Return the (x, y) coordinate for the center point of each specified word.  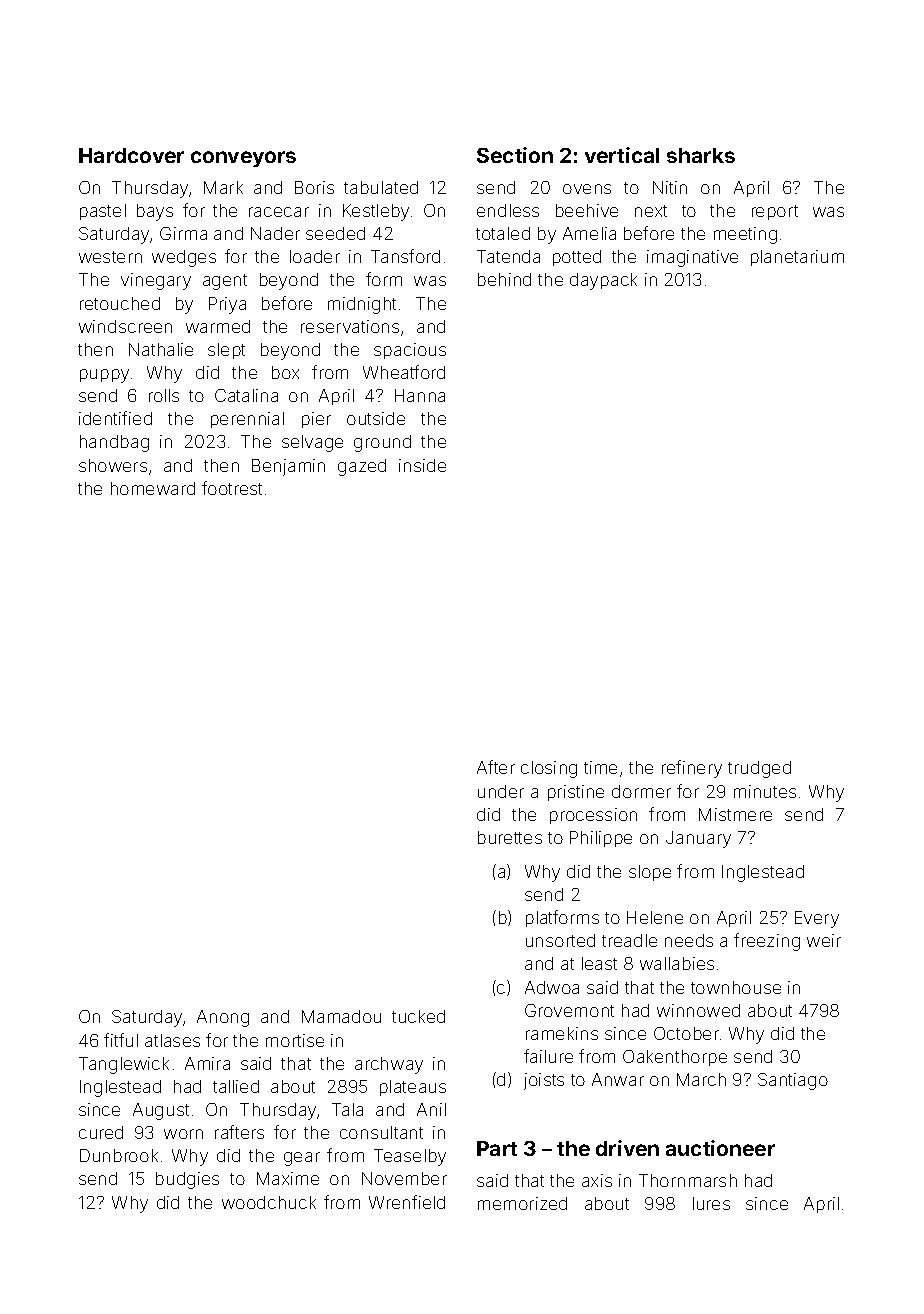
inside (422, 465)
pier (316, 420)
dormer (641, 791)
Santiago (793, 1081)
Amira (207, 1063)
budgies (187, 1180)
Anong (223, 1018)
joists (544, 1081)
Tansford (405, 256)
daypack (603, 281)
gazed (362, 467)
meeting (745, 235)
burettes (510, 837)
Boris (314, 187)
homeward (153, 488)
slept (226, 351)
